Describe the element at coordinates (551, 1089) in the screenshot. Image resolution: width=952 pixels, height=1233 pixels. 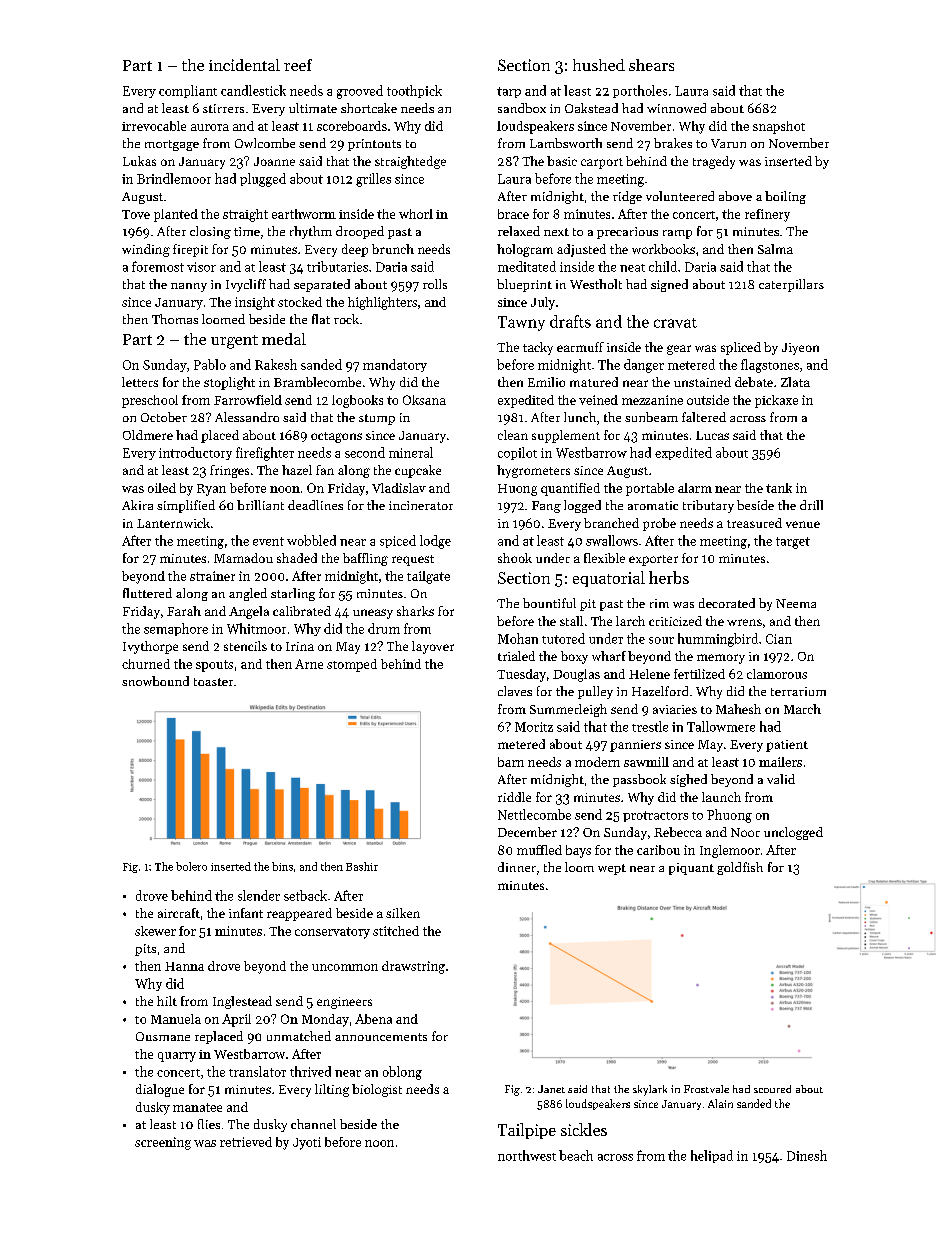
I see `Janet` at that location.
